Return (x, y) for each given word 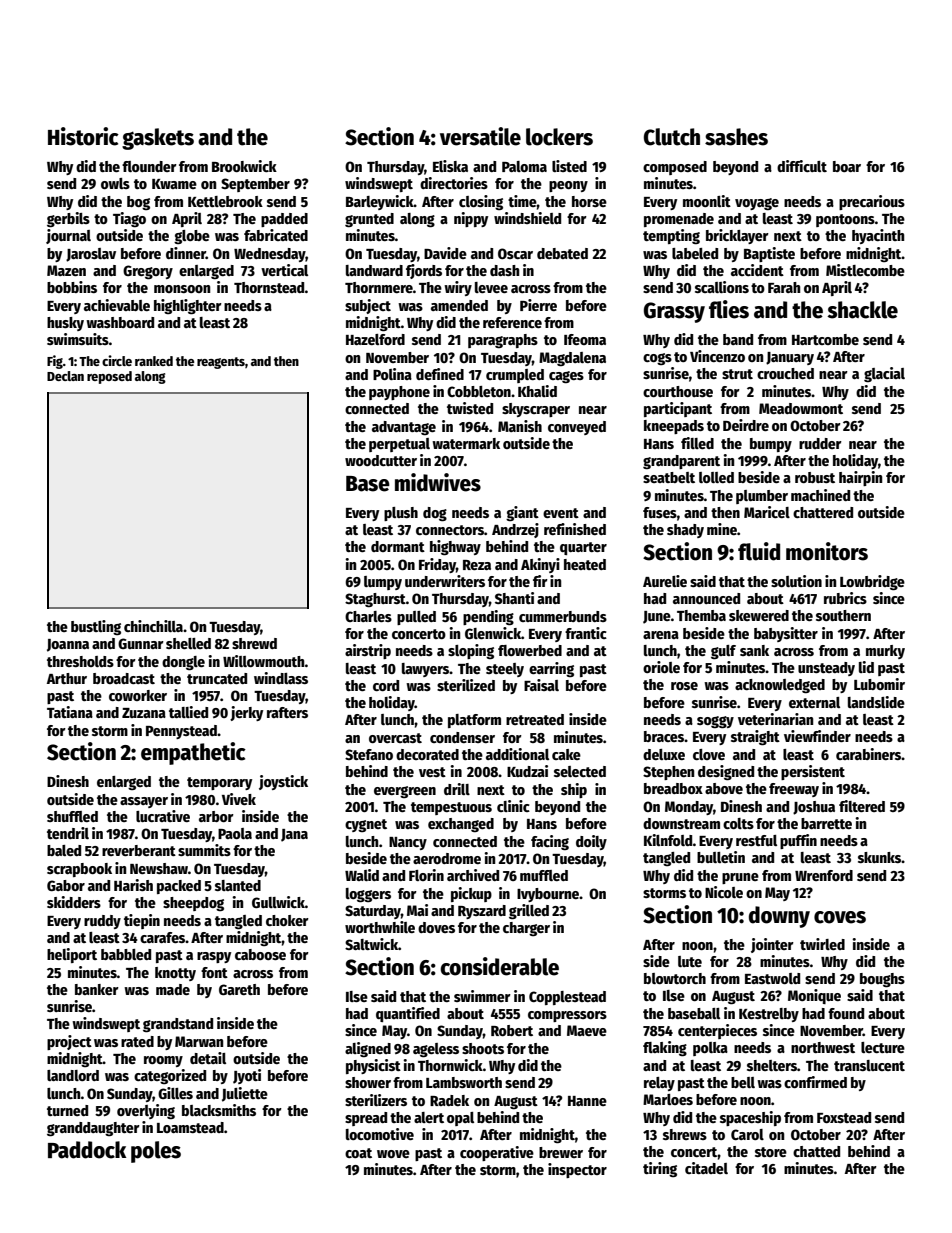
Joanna (68, 645)
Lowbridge (872, 583)
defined (440, 374)
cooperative (497, 1153)
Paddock (87, 1150)
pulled (416, 618)
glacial (884, 374)
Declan (65, 376)
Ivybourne (548, 895)
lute (690, 961)
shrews (685, 1134)
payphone (399, 393)
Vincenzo (717, 356)
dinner (186, 253)
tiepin (142, 921)
